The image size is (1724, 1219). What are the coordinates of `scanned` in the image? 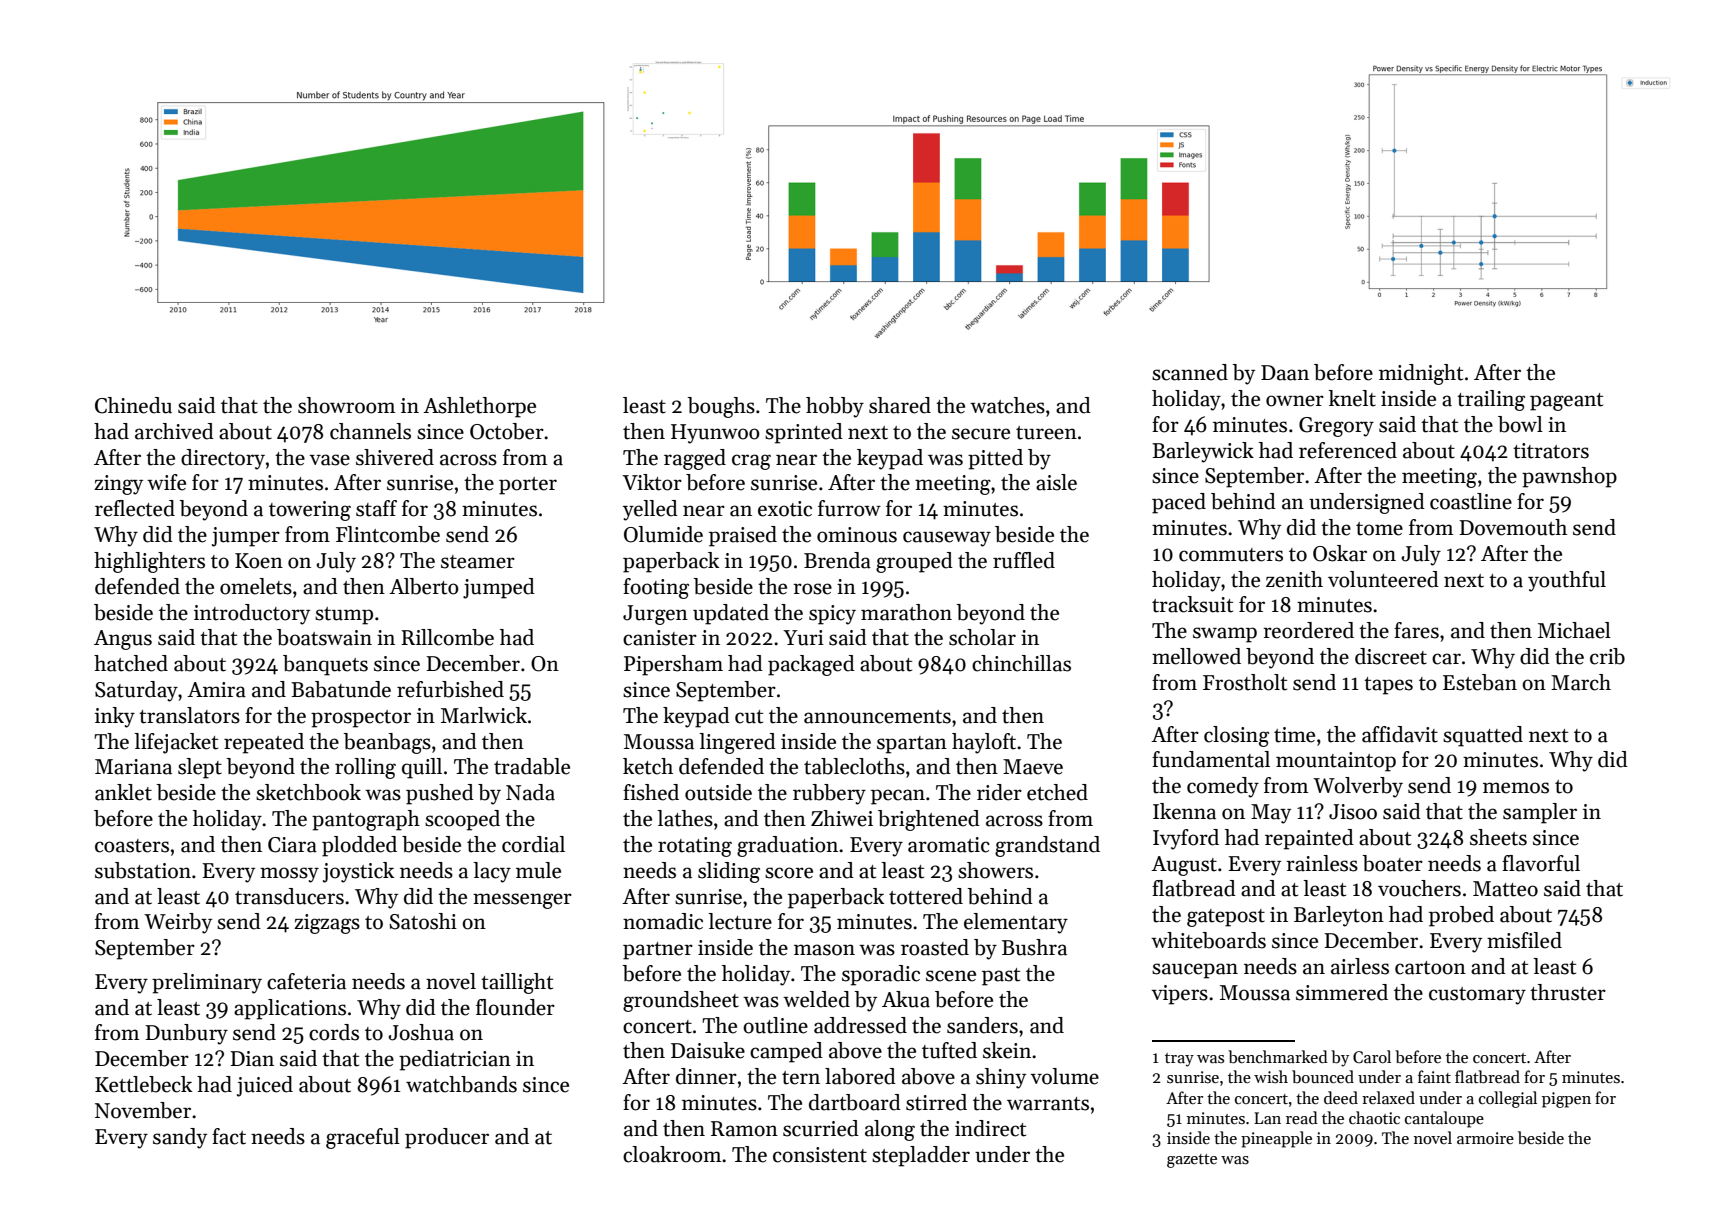 It's located at (1190, 372).
